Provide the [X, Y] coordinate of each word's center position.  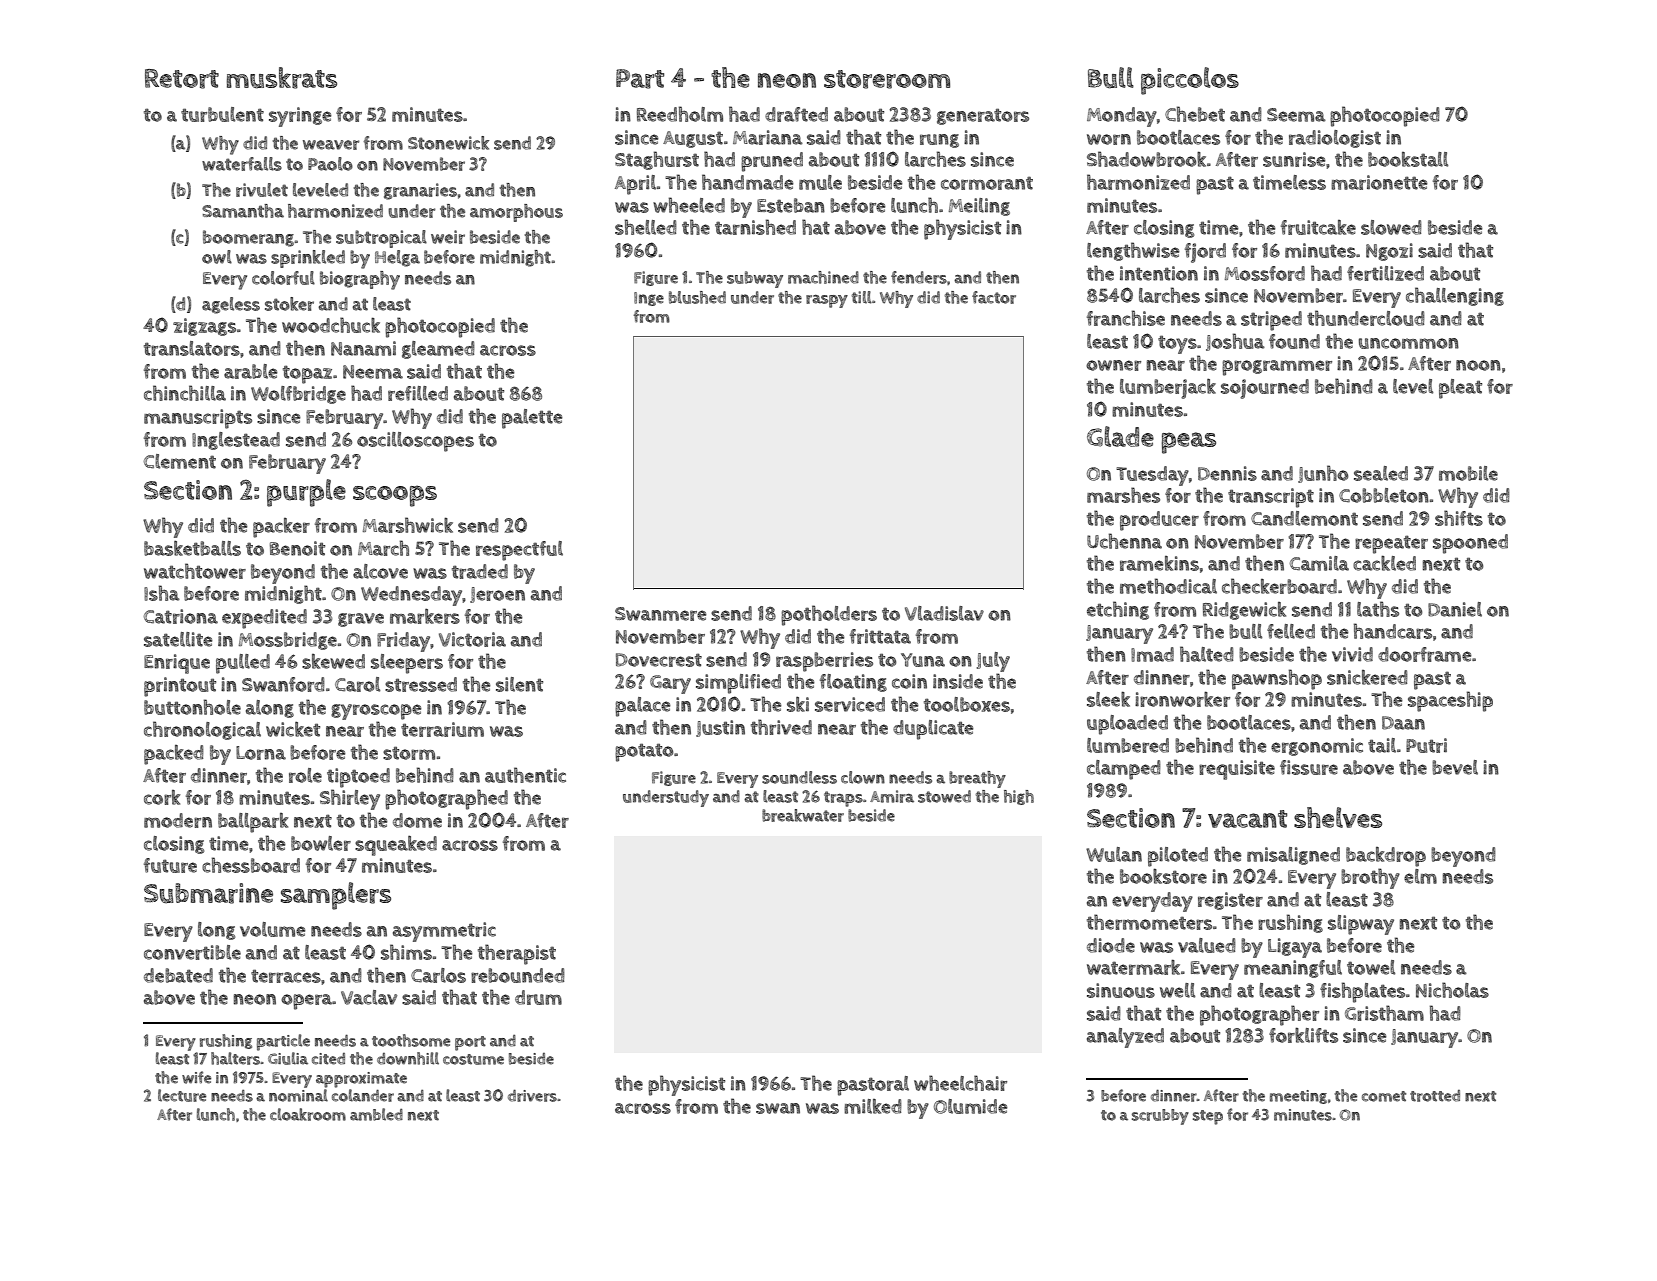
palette [532, 419]
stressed [421, 684]
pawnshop [1277, 679]
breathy [977, 779]
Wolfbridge [298, 395]
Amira [892, 796]
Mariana [768, 137]
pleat [1460, 389]
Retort [182, 79]
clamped [1124, 770]
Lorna [261, 753]
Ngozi [1389, 252]
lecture [182, 1095]
